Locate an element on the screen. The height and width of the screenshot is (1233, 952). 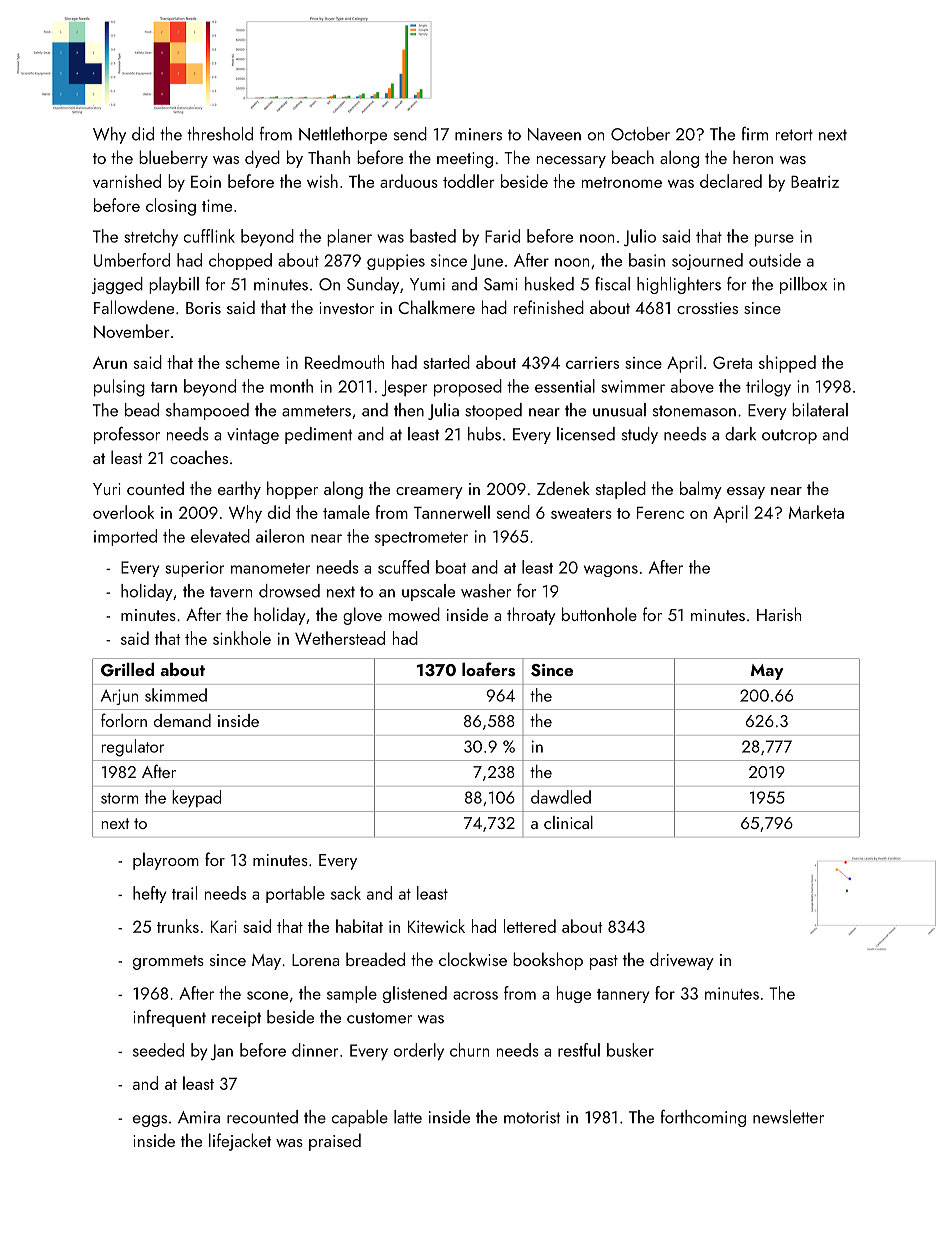
eggs is located at coordinates (150, 1121).
